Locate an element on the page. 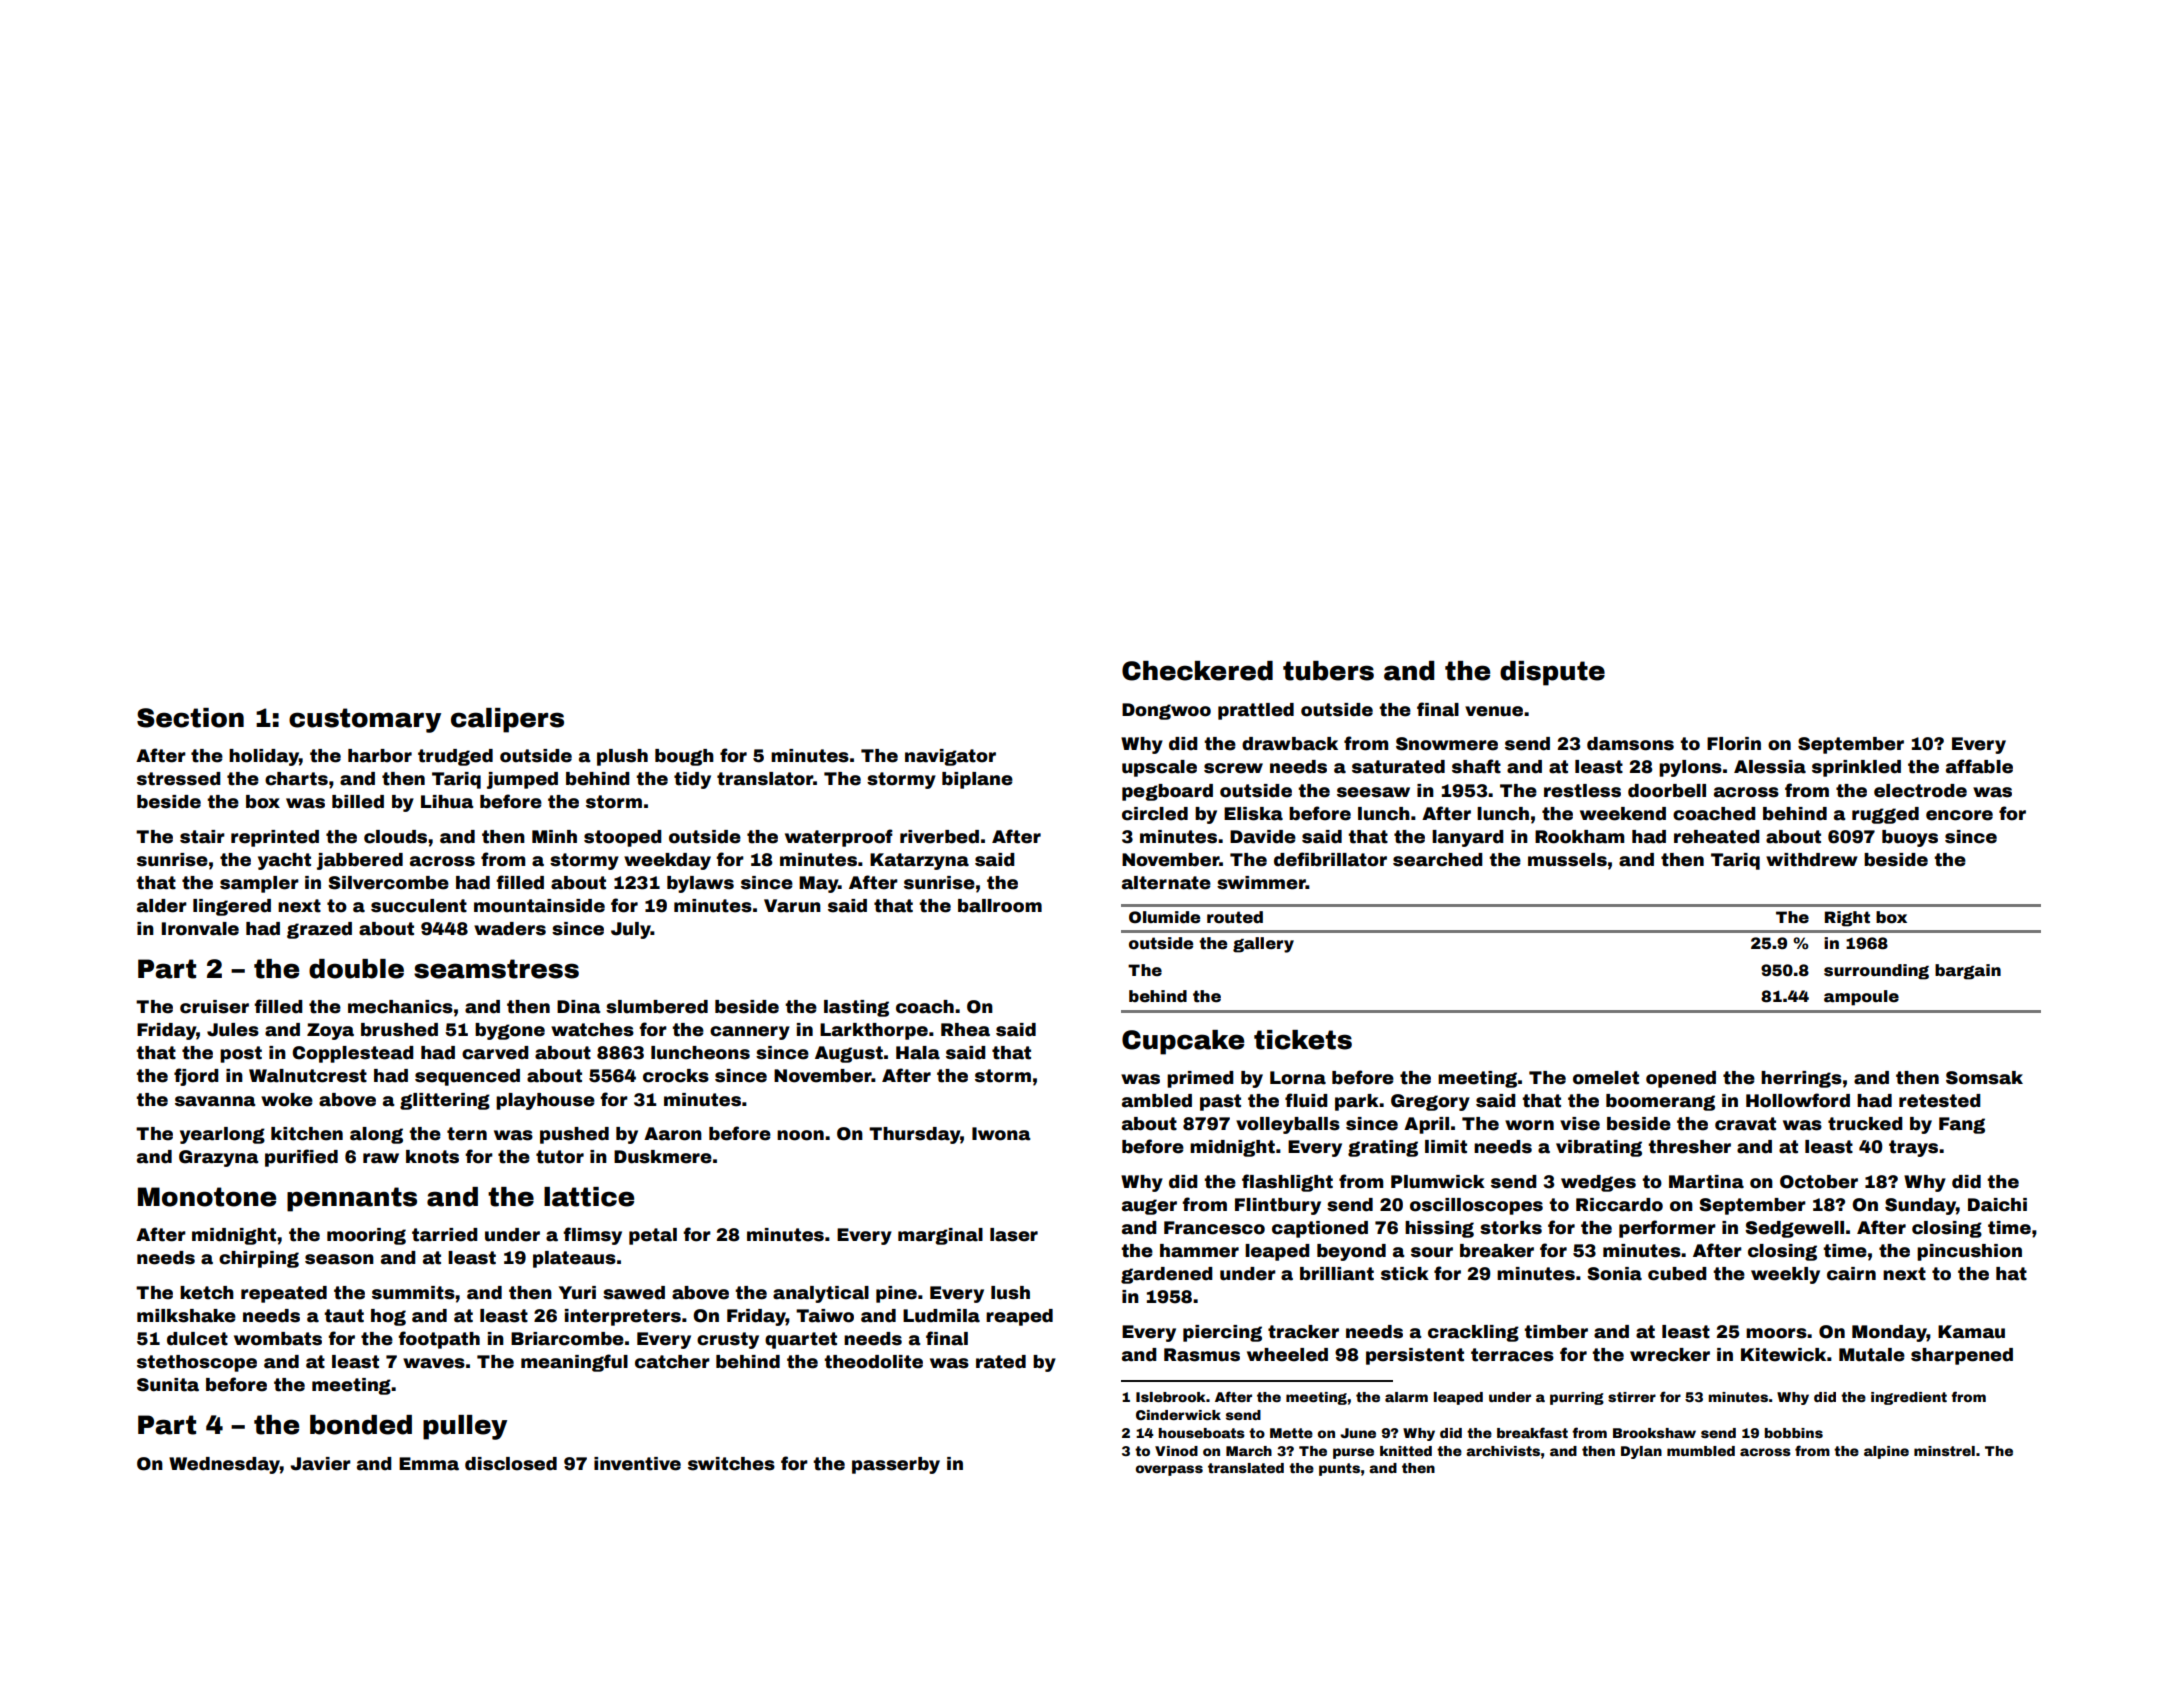  Monotone is located at coordinates (207, 1197).
